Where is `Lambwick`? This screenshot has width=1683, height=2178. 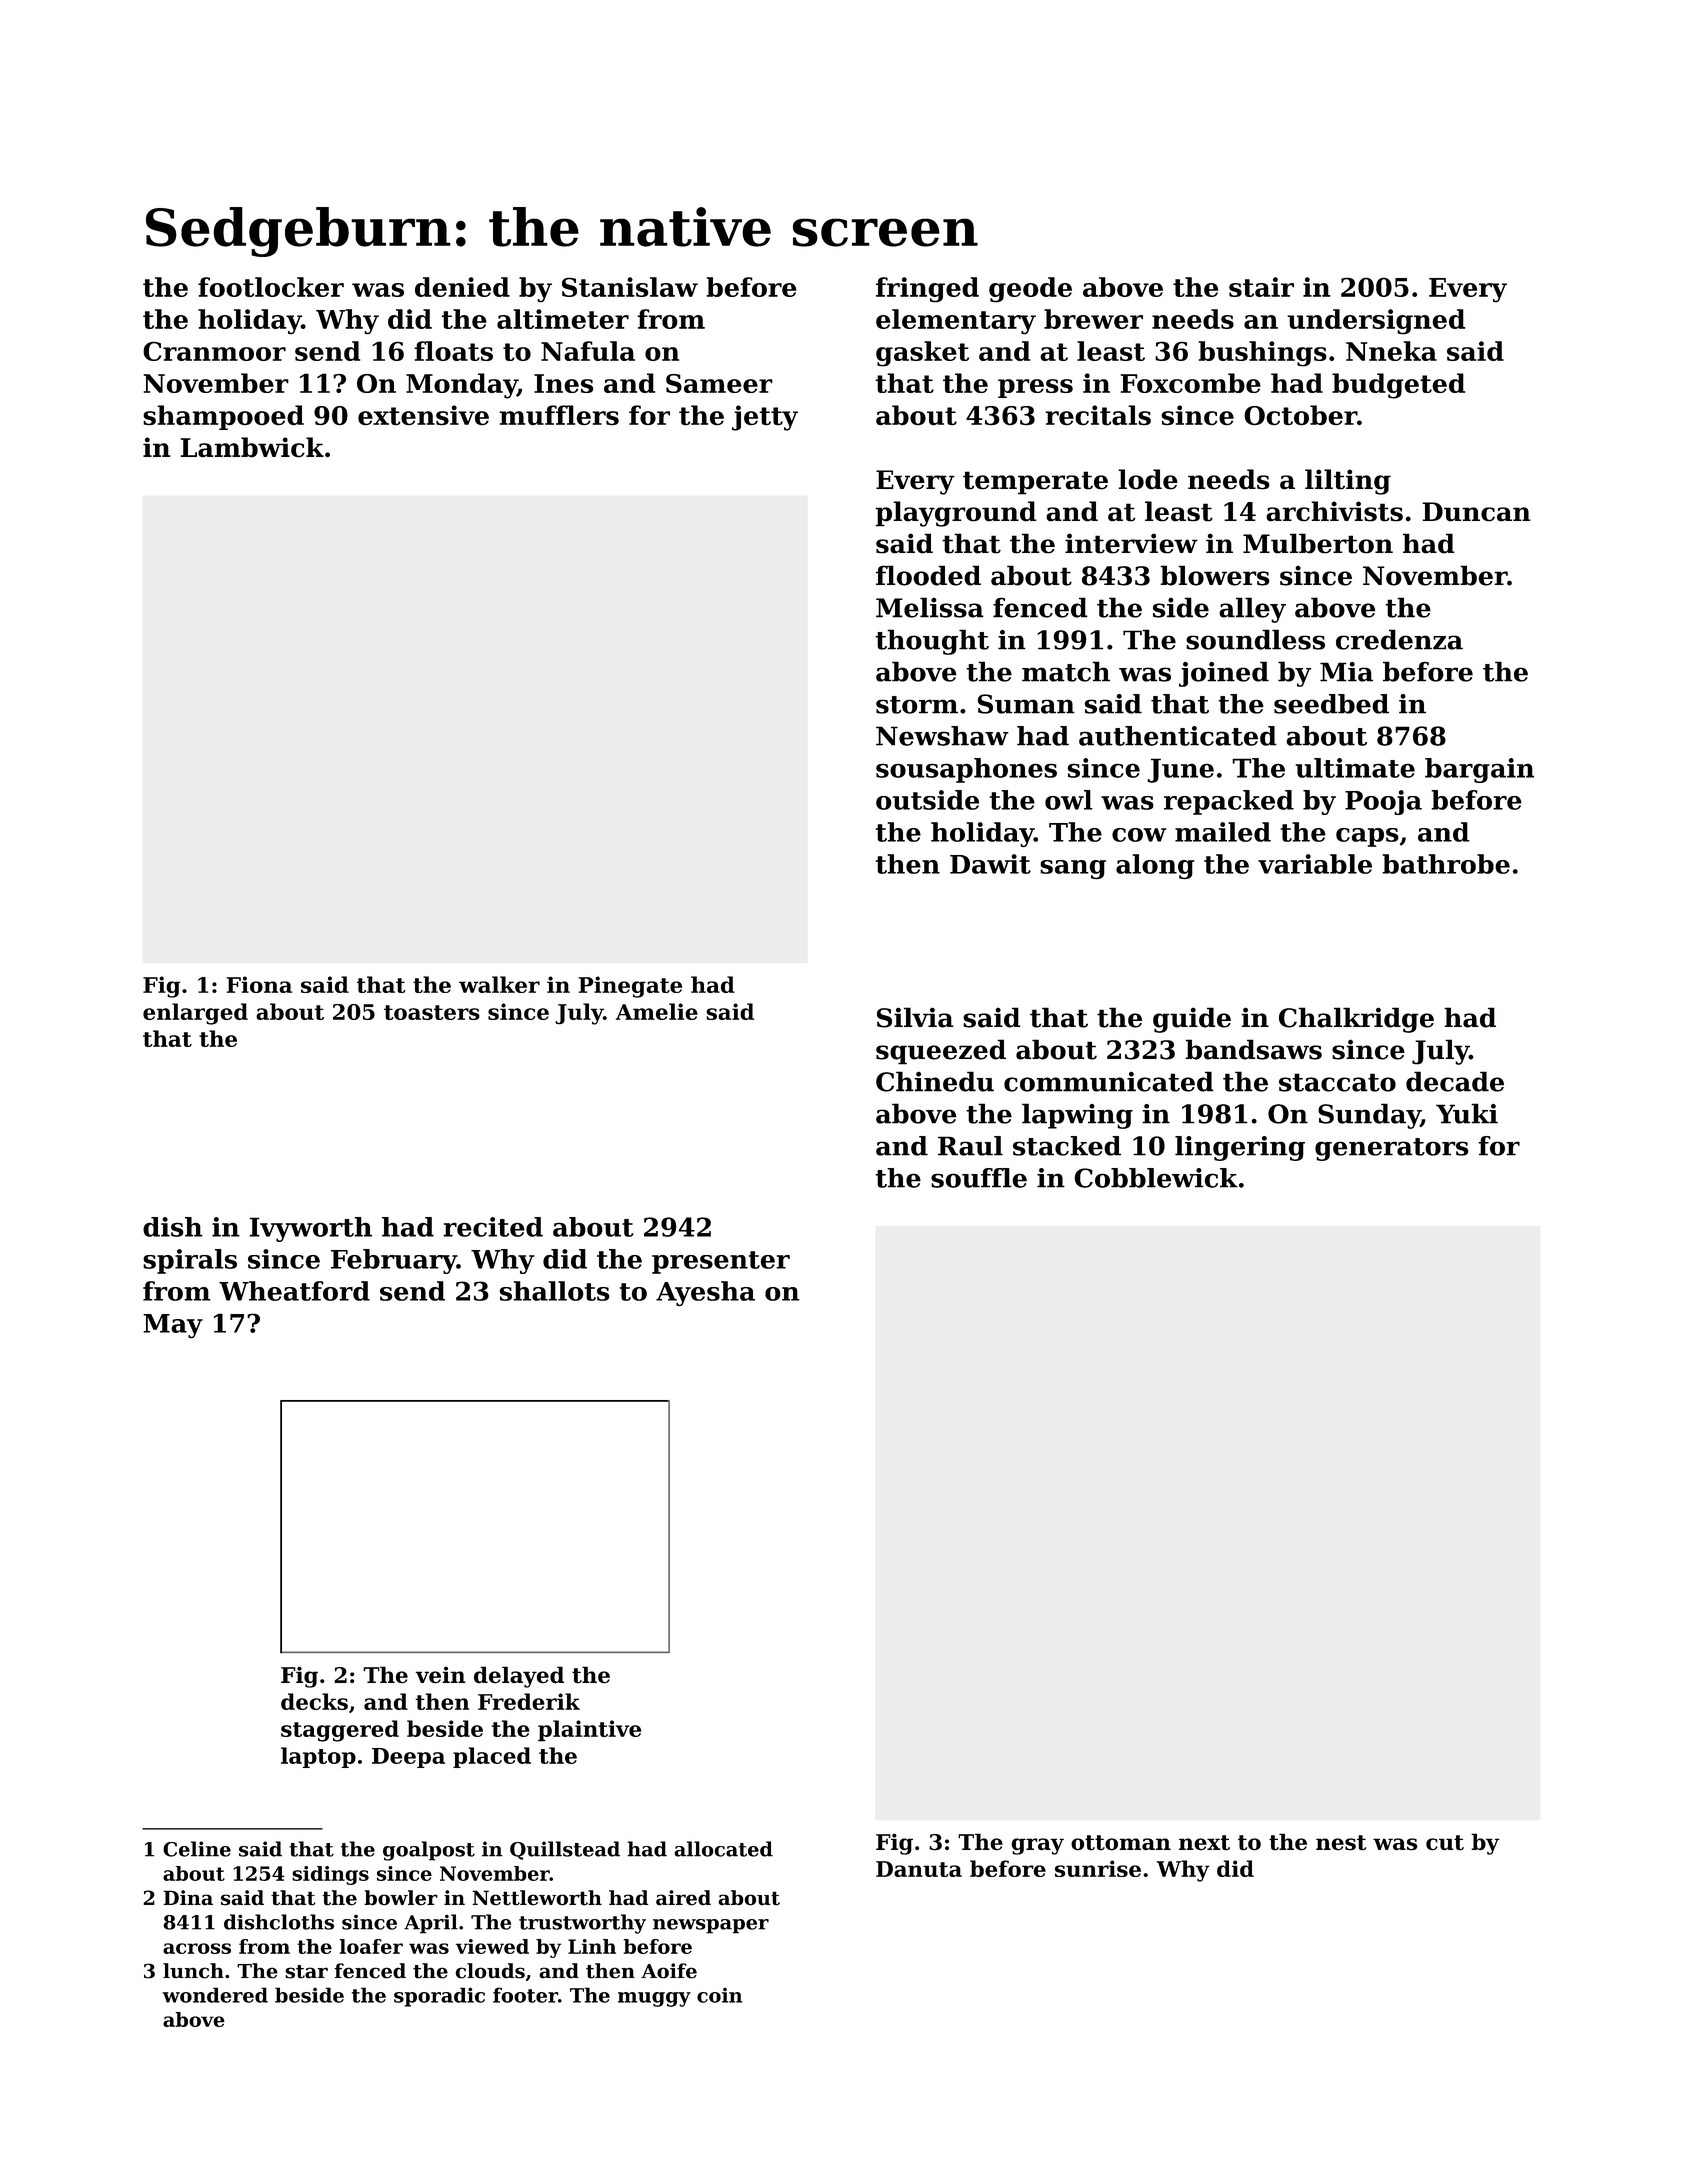 Lambwick is located at coordinates (252, 447).
